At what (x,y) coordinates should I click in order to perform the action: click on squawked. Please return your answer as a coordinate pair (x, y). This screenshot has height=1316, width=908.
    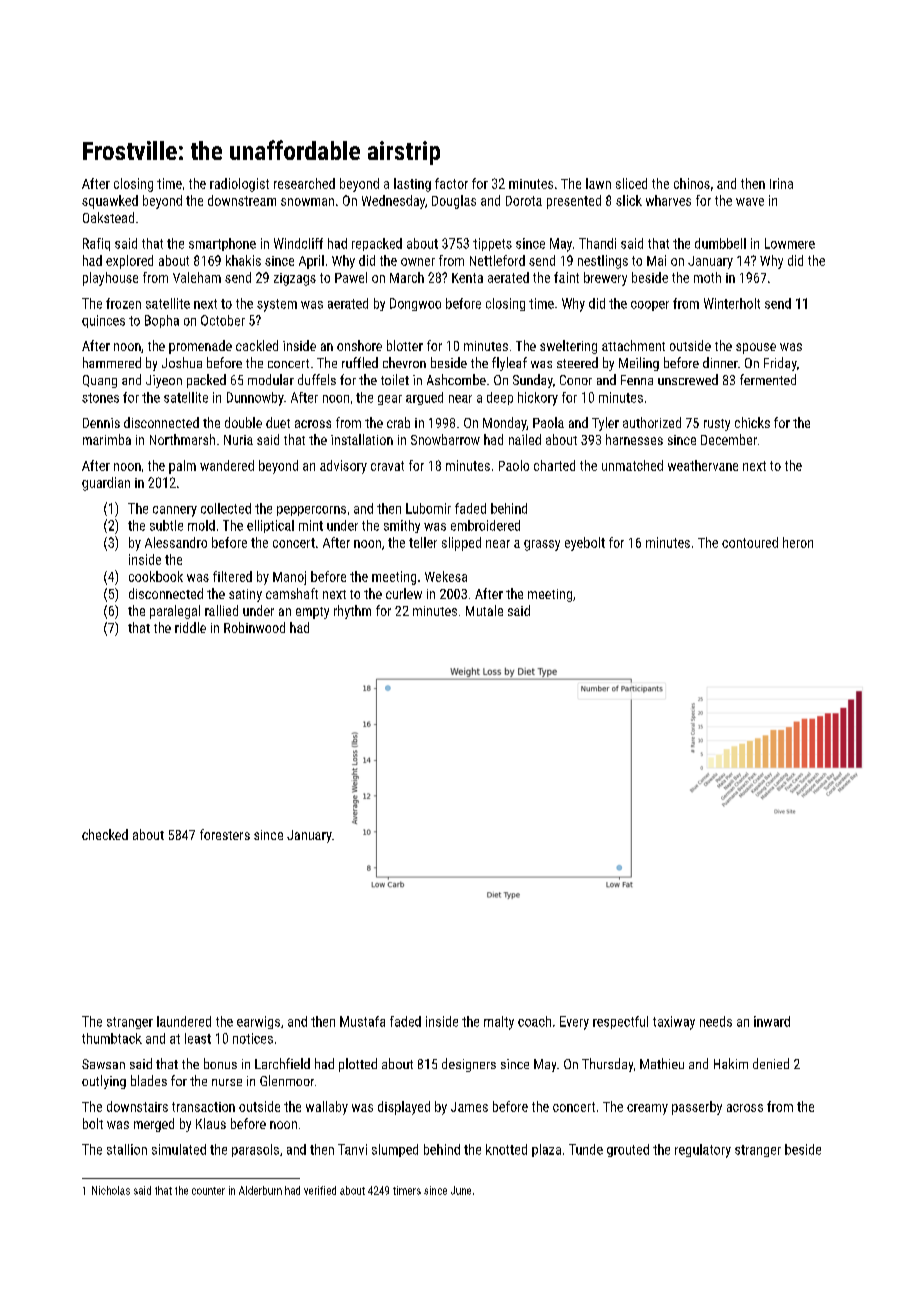
    Looking at the image, I should click on (110, 202).
